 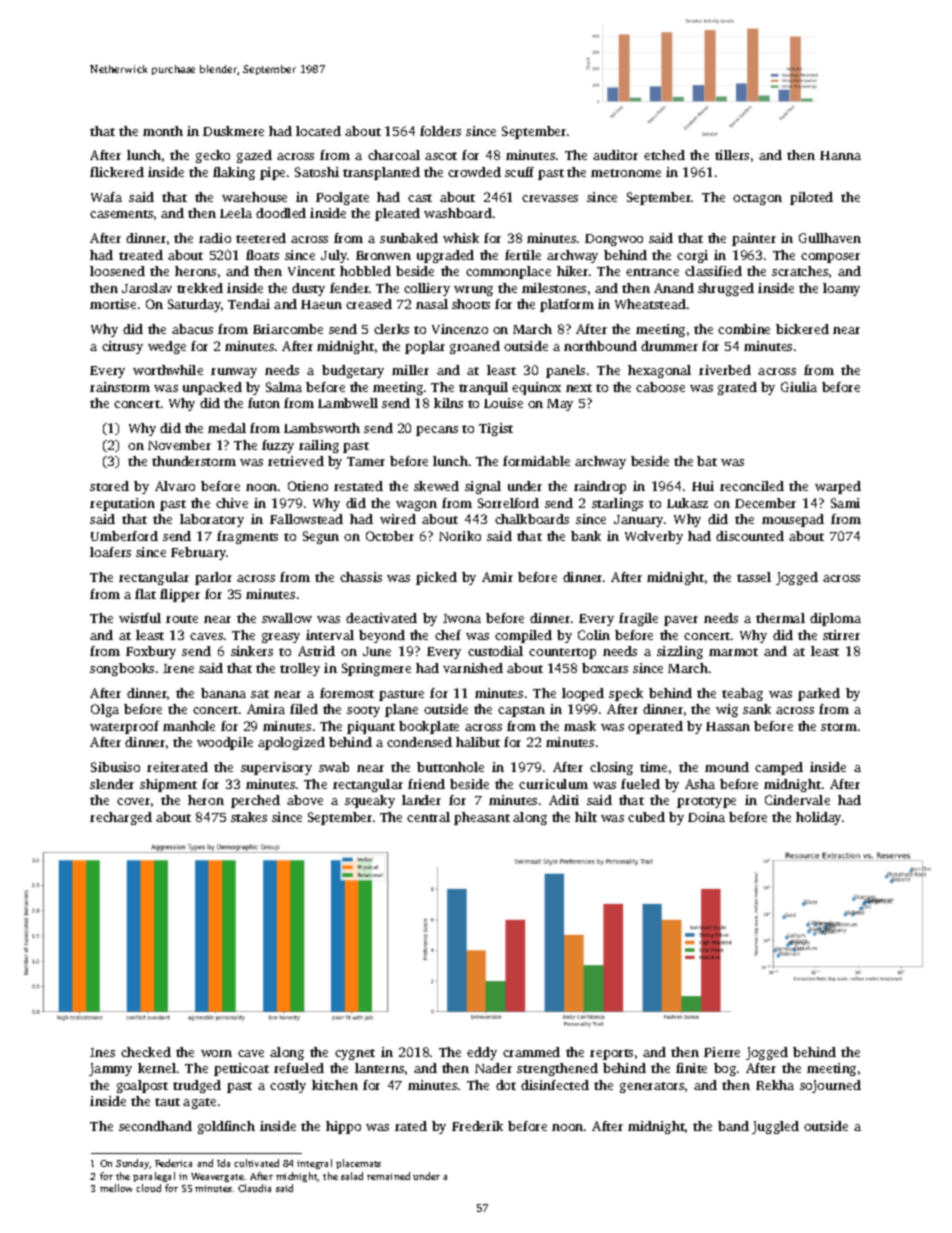 What do you see at coordinates (819, 694) in the document?
I see `parked` at bounding box center [819, 694].
